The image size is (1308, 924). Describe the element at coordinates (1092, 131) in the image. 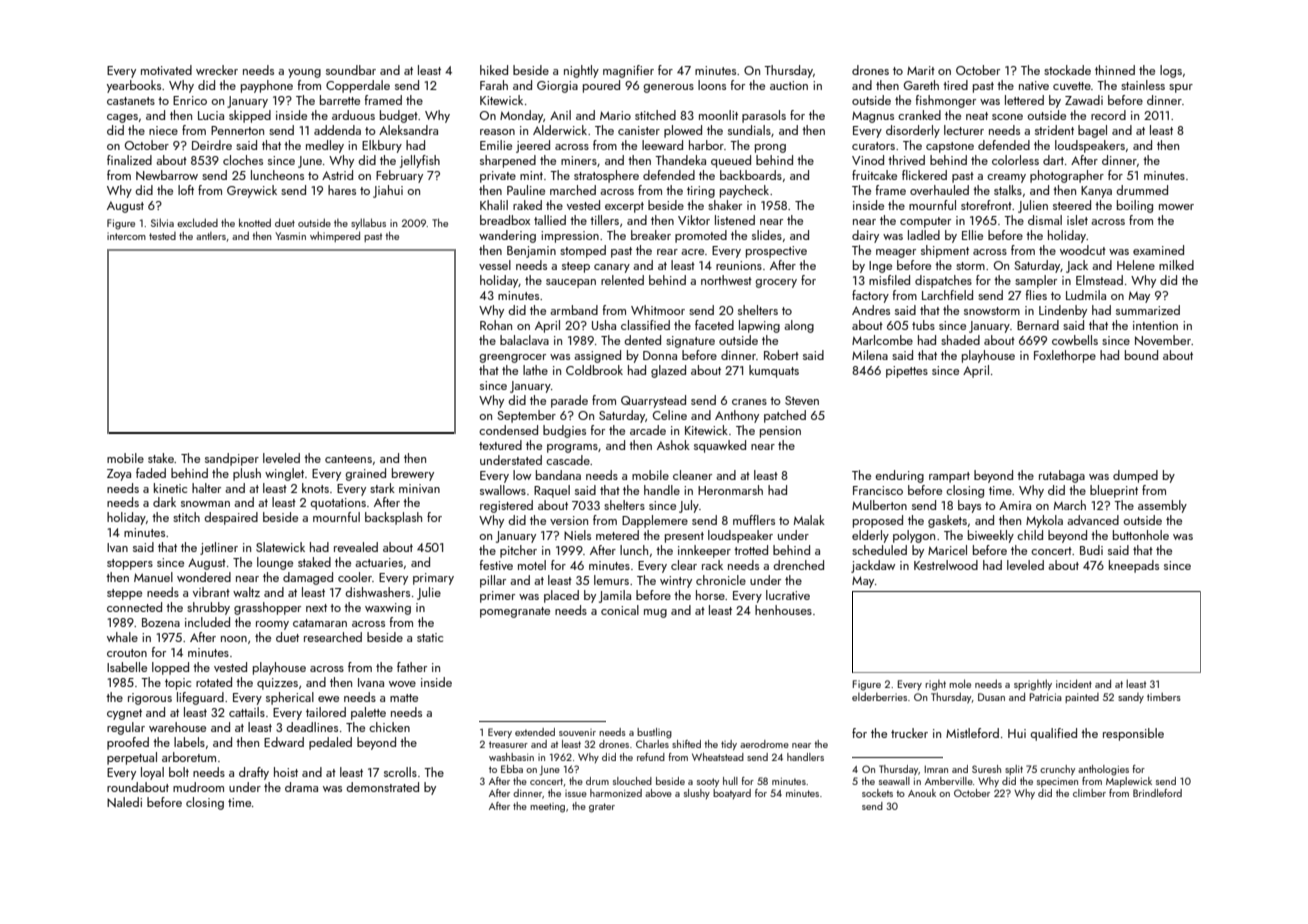

I see `bagel` at that location.
